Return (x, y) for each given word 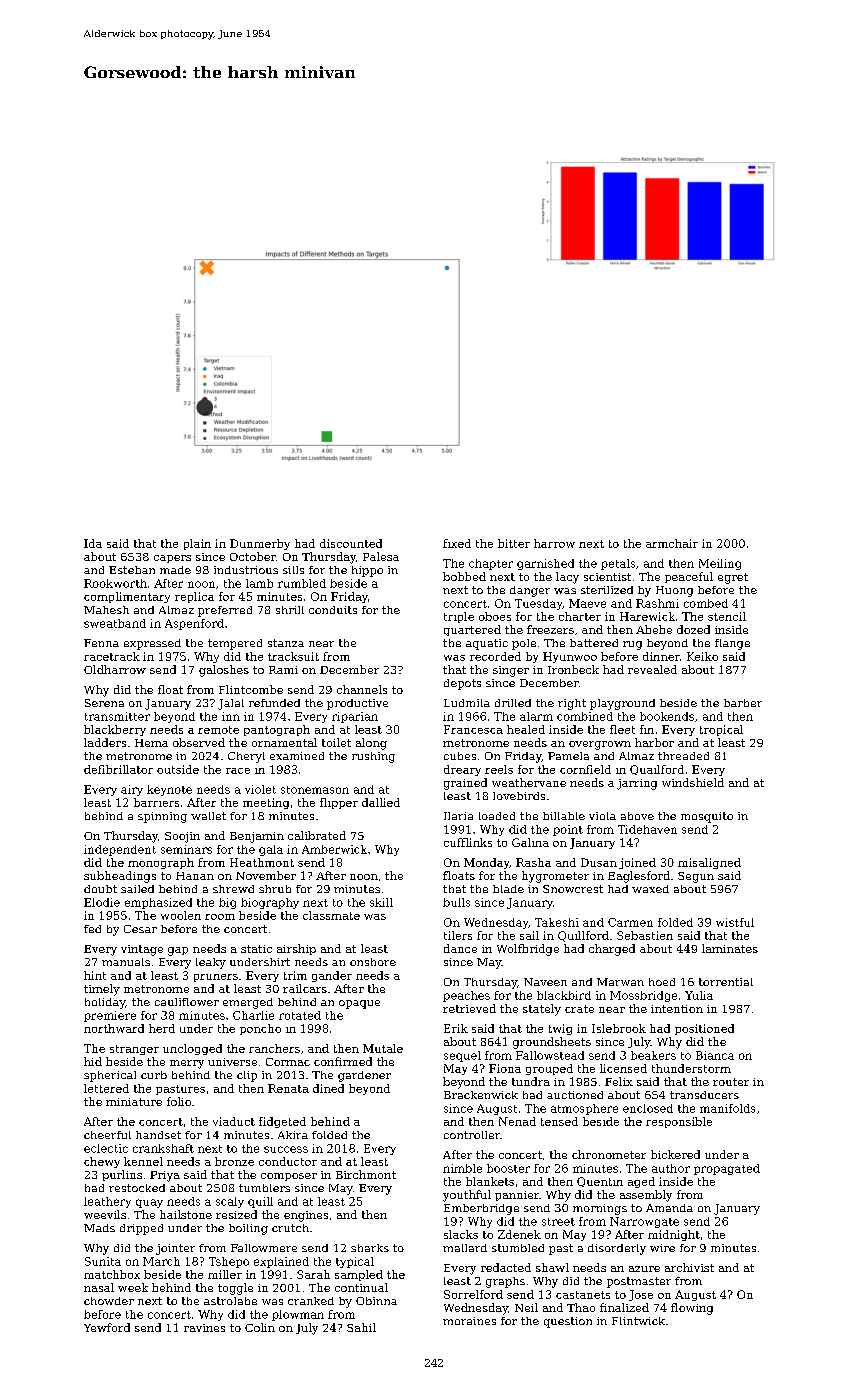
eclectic (106, 1148)
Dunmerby (260, 544)
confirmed (343, 1061)
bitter (514, 543)
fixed (457, 543)
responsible (679, 1122)
